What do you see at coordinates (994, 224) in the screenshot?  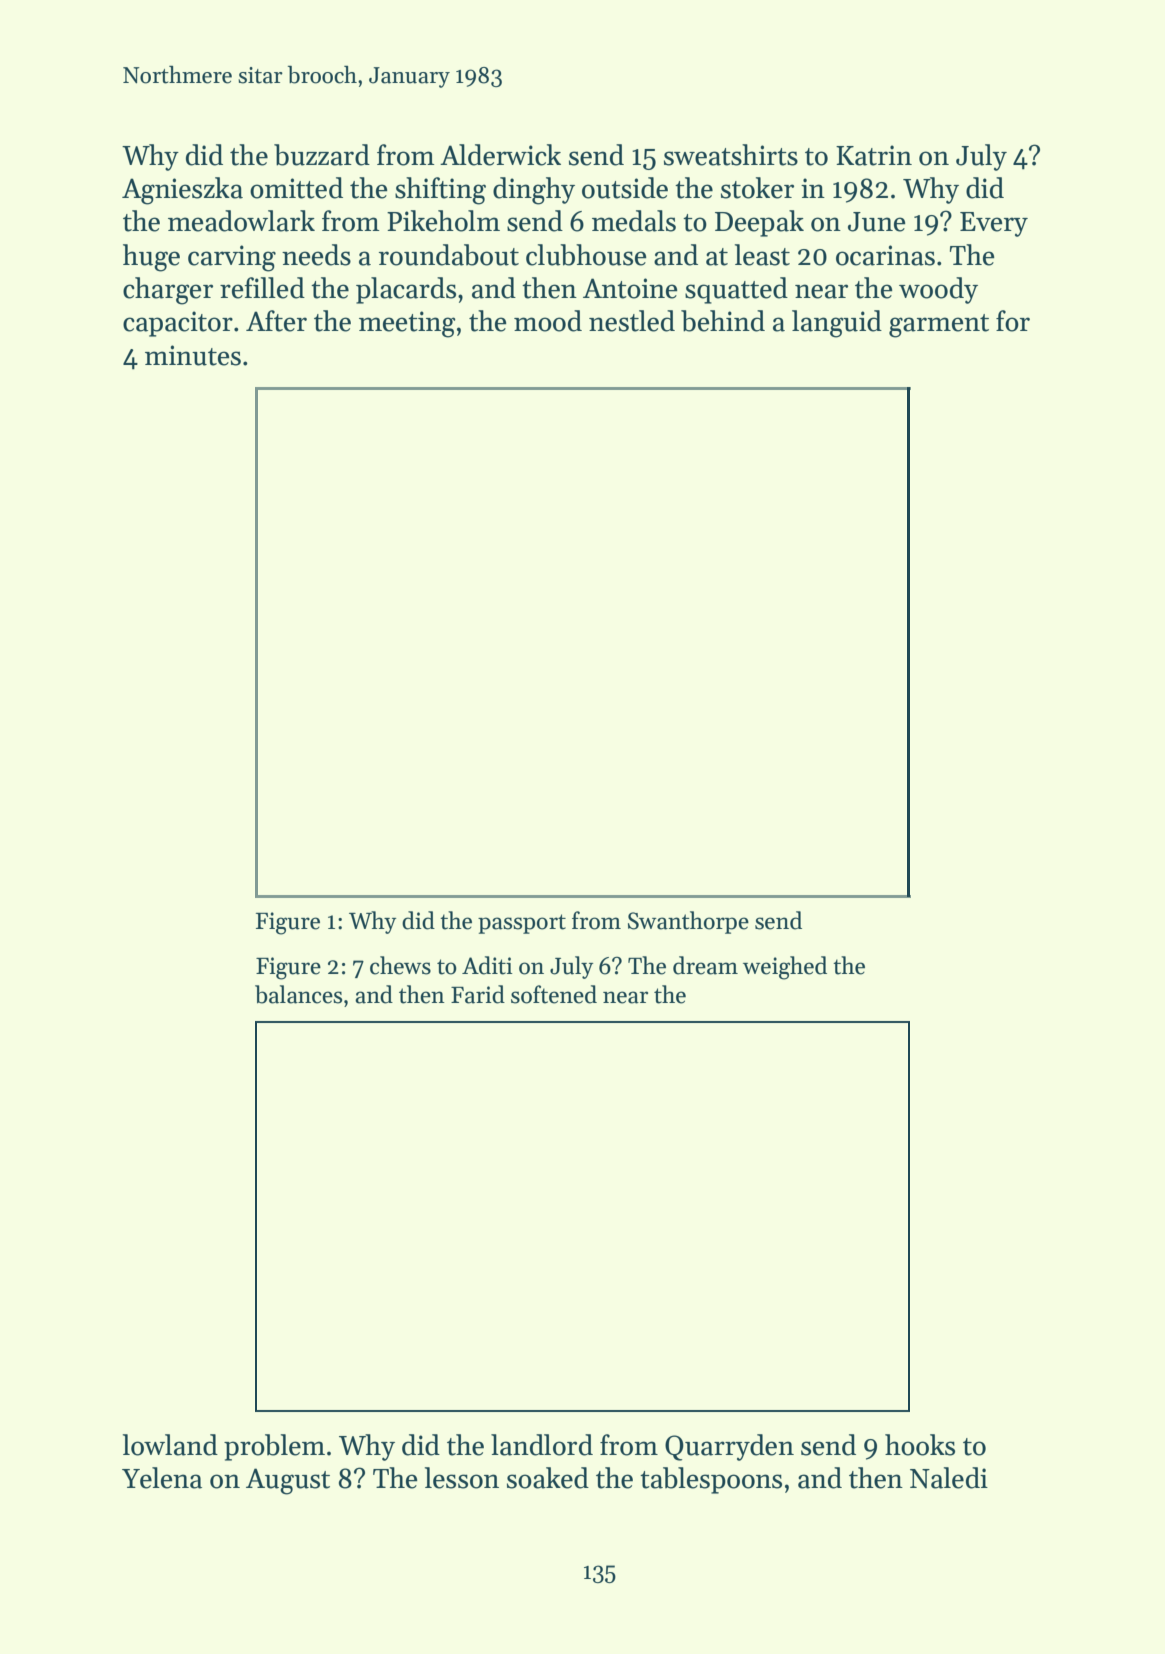 I see `Every` at bounding box center [994, 224].
